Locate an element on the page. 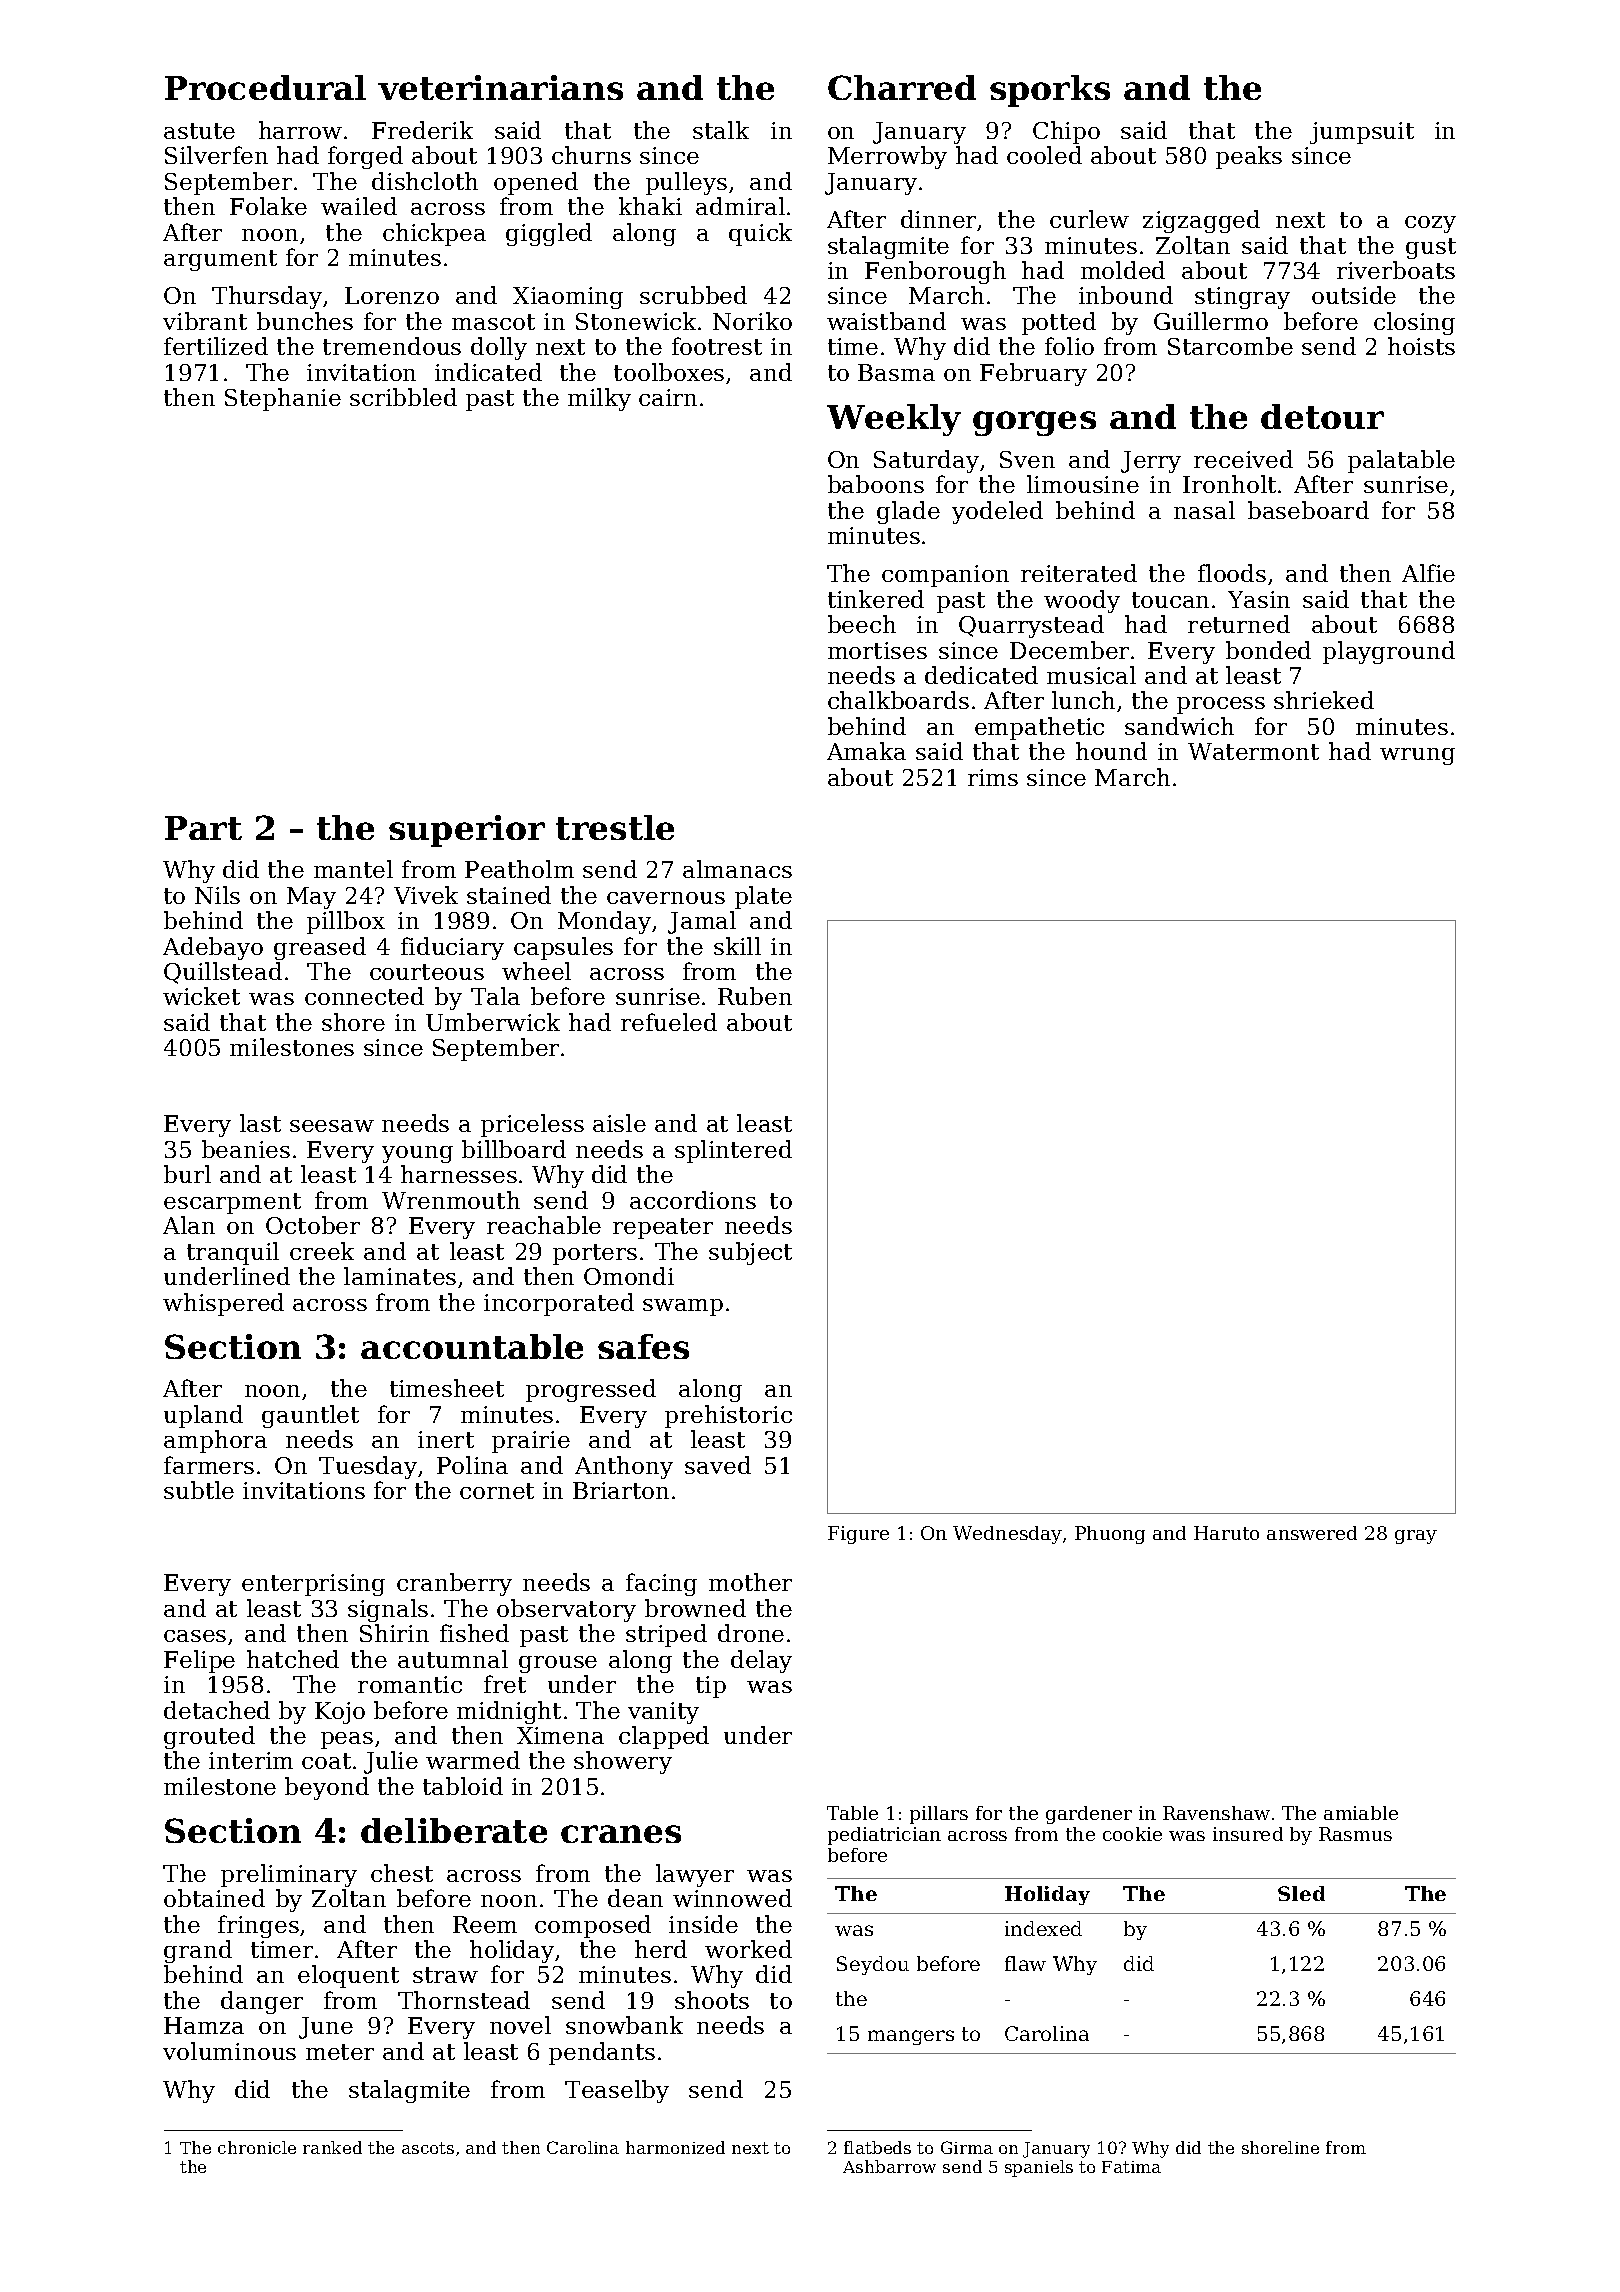  Stephanie is located at coordinates (283, 399).
